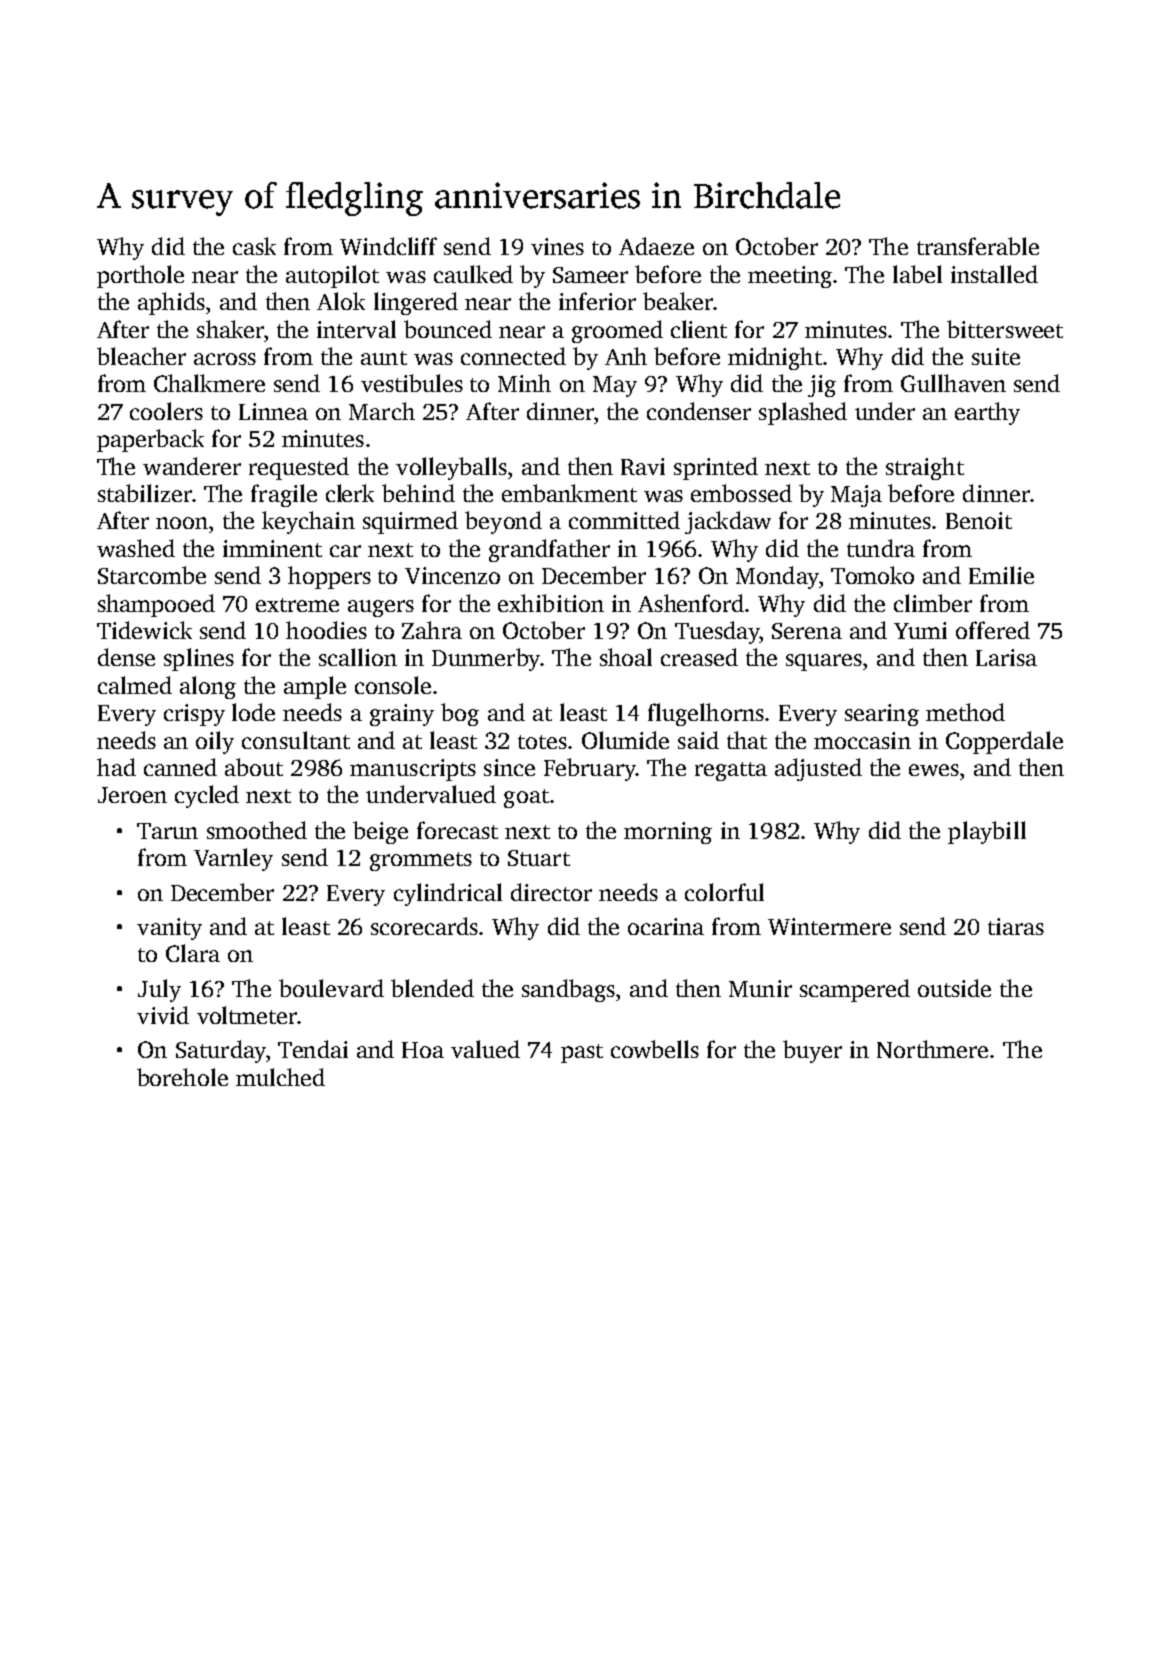  Describe the element at coordinates (1016, 926) in the document. I see `tiaras` at that location.
